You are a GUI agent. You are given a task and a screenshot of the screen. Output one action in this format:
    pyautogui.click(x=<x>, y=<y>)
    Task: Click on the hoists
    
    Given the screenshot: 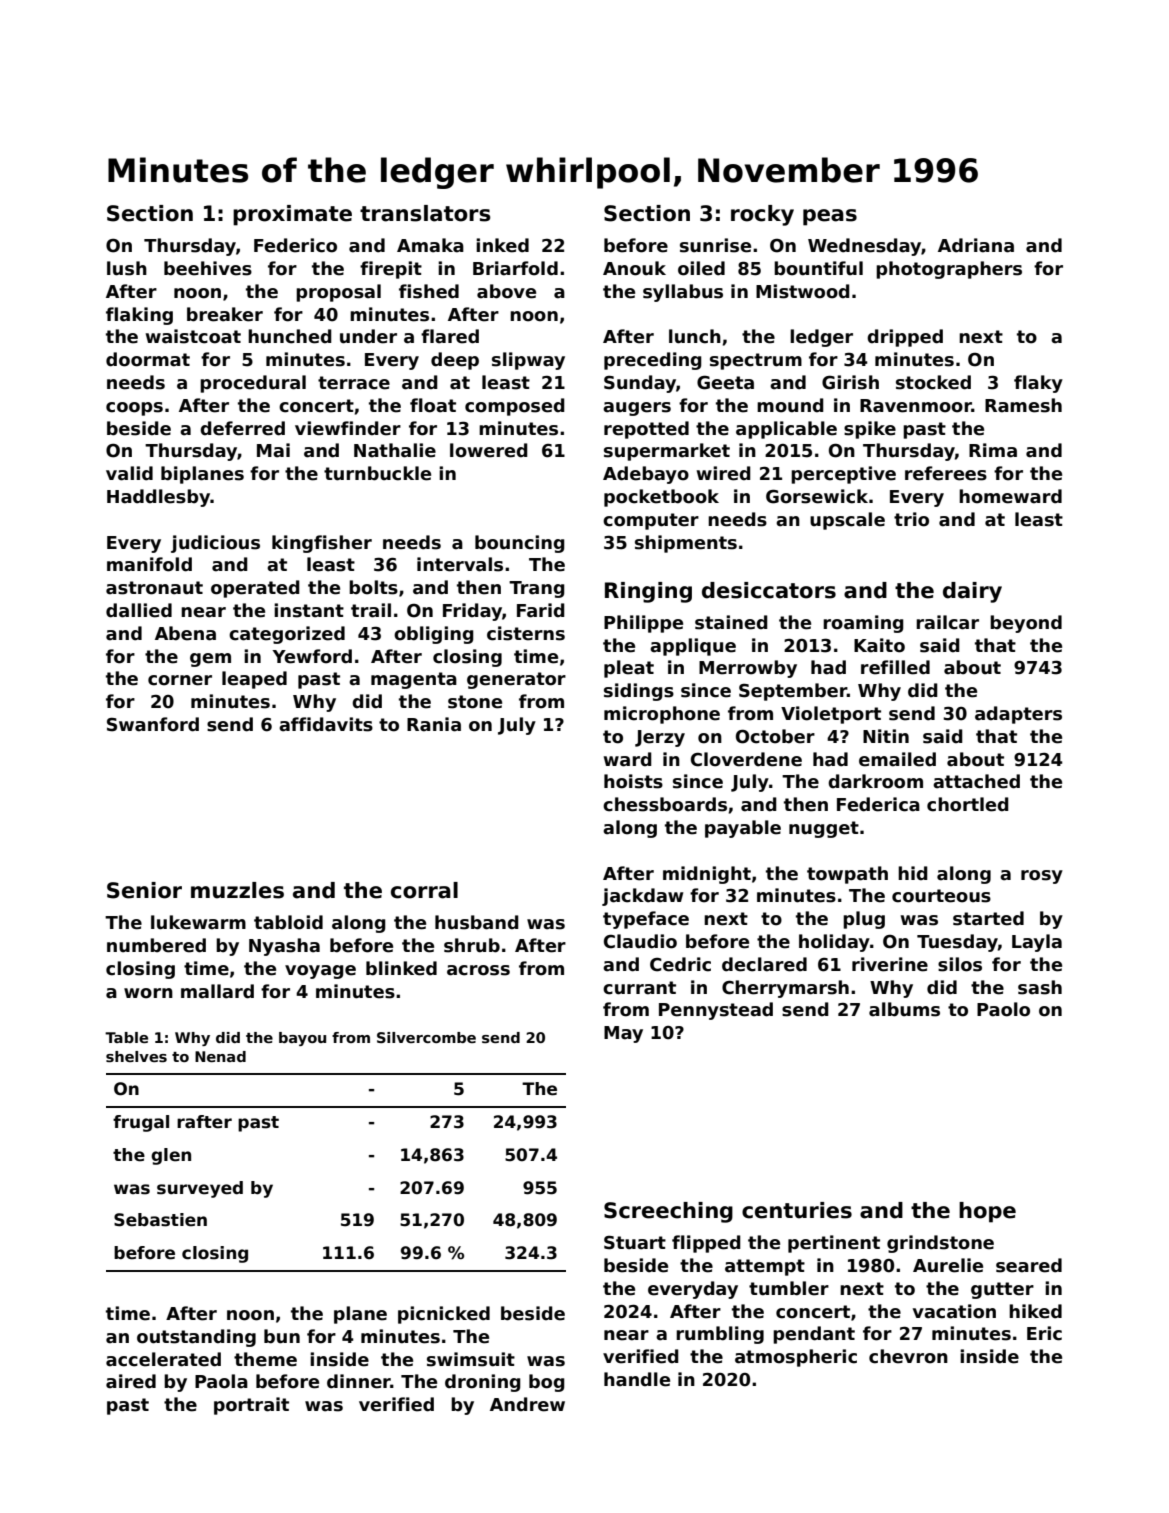 What is the action you would take?
    pyautogui.click(x=633, y=781)
